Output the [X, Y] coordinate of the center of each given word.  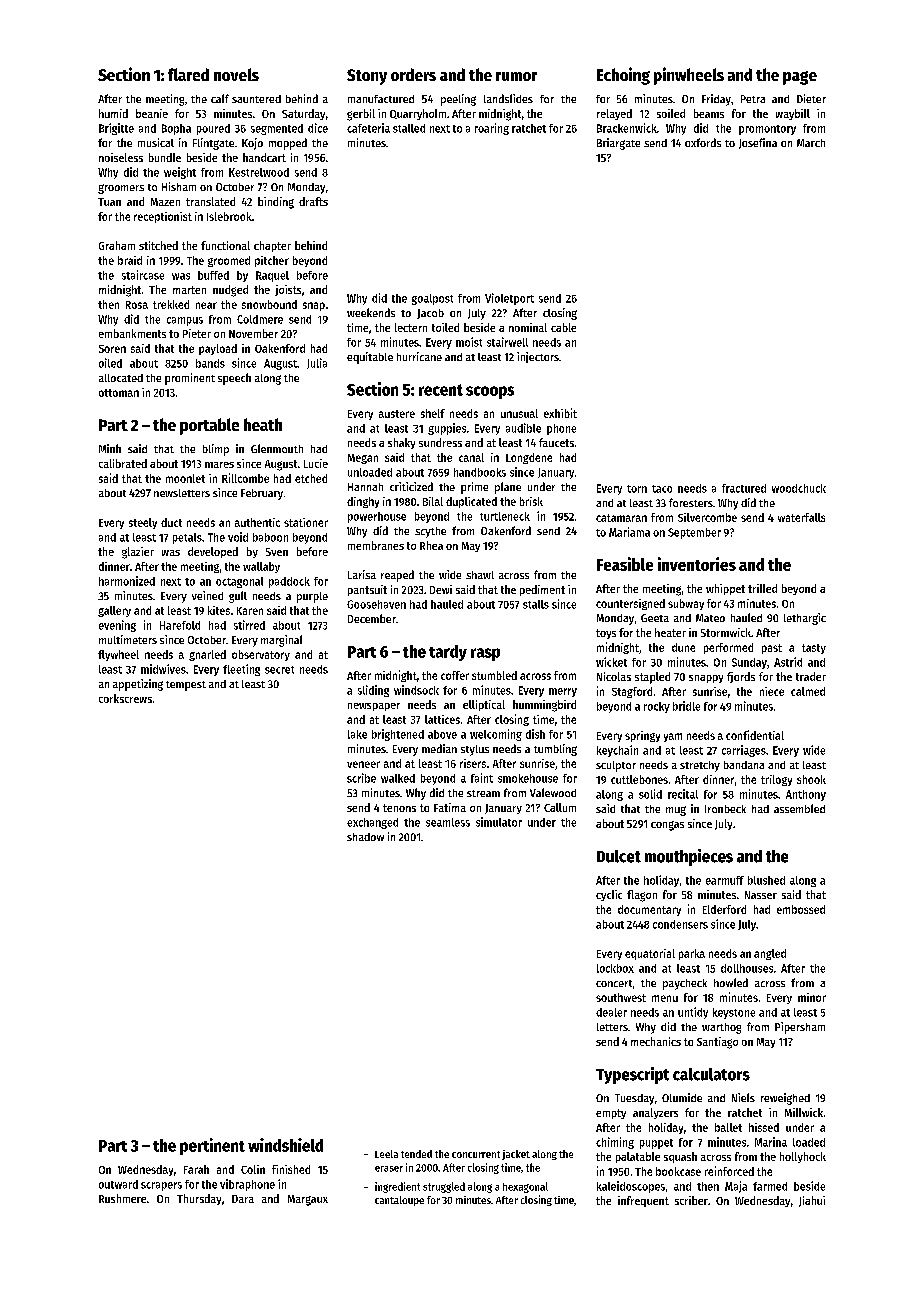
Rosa [137, 305]
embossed [801, 909]
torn [637, 489]
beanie [152, 113]
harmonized [127, 581]
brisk [531, 501]
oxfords [703, 142]
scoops [490, 392]
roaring [492, 129]
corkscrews [125, 698]
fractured [744, 488]
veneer [363, 764]
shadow [365, 837]
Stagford [632, 692]
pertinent [212, 1146]
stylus [475, 750]
